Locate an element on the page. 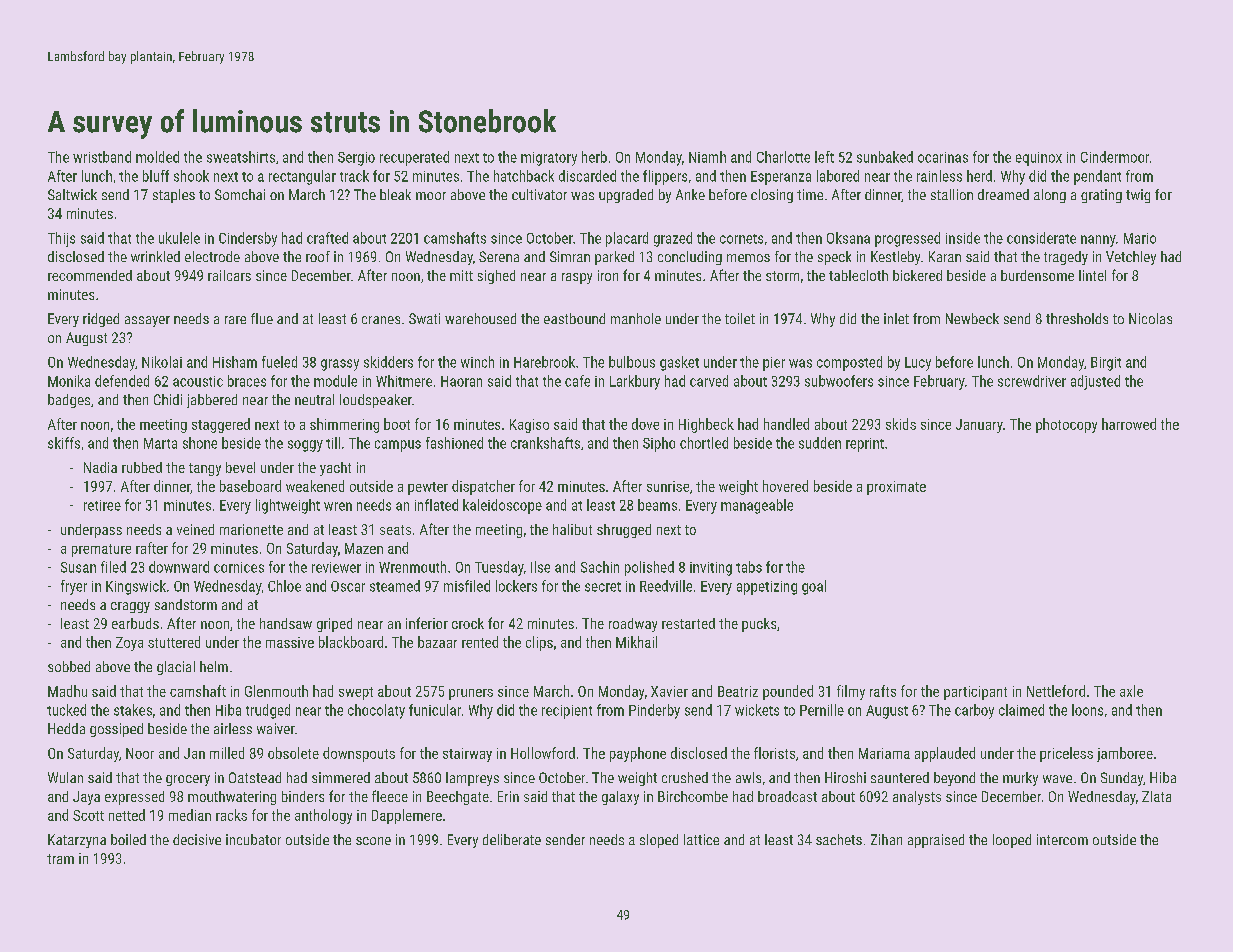 Image resolution: width=1233 pixels, height=952 pixels. pendant is located at coordinates (1097, 177).
